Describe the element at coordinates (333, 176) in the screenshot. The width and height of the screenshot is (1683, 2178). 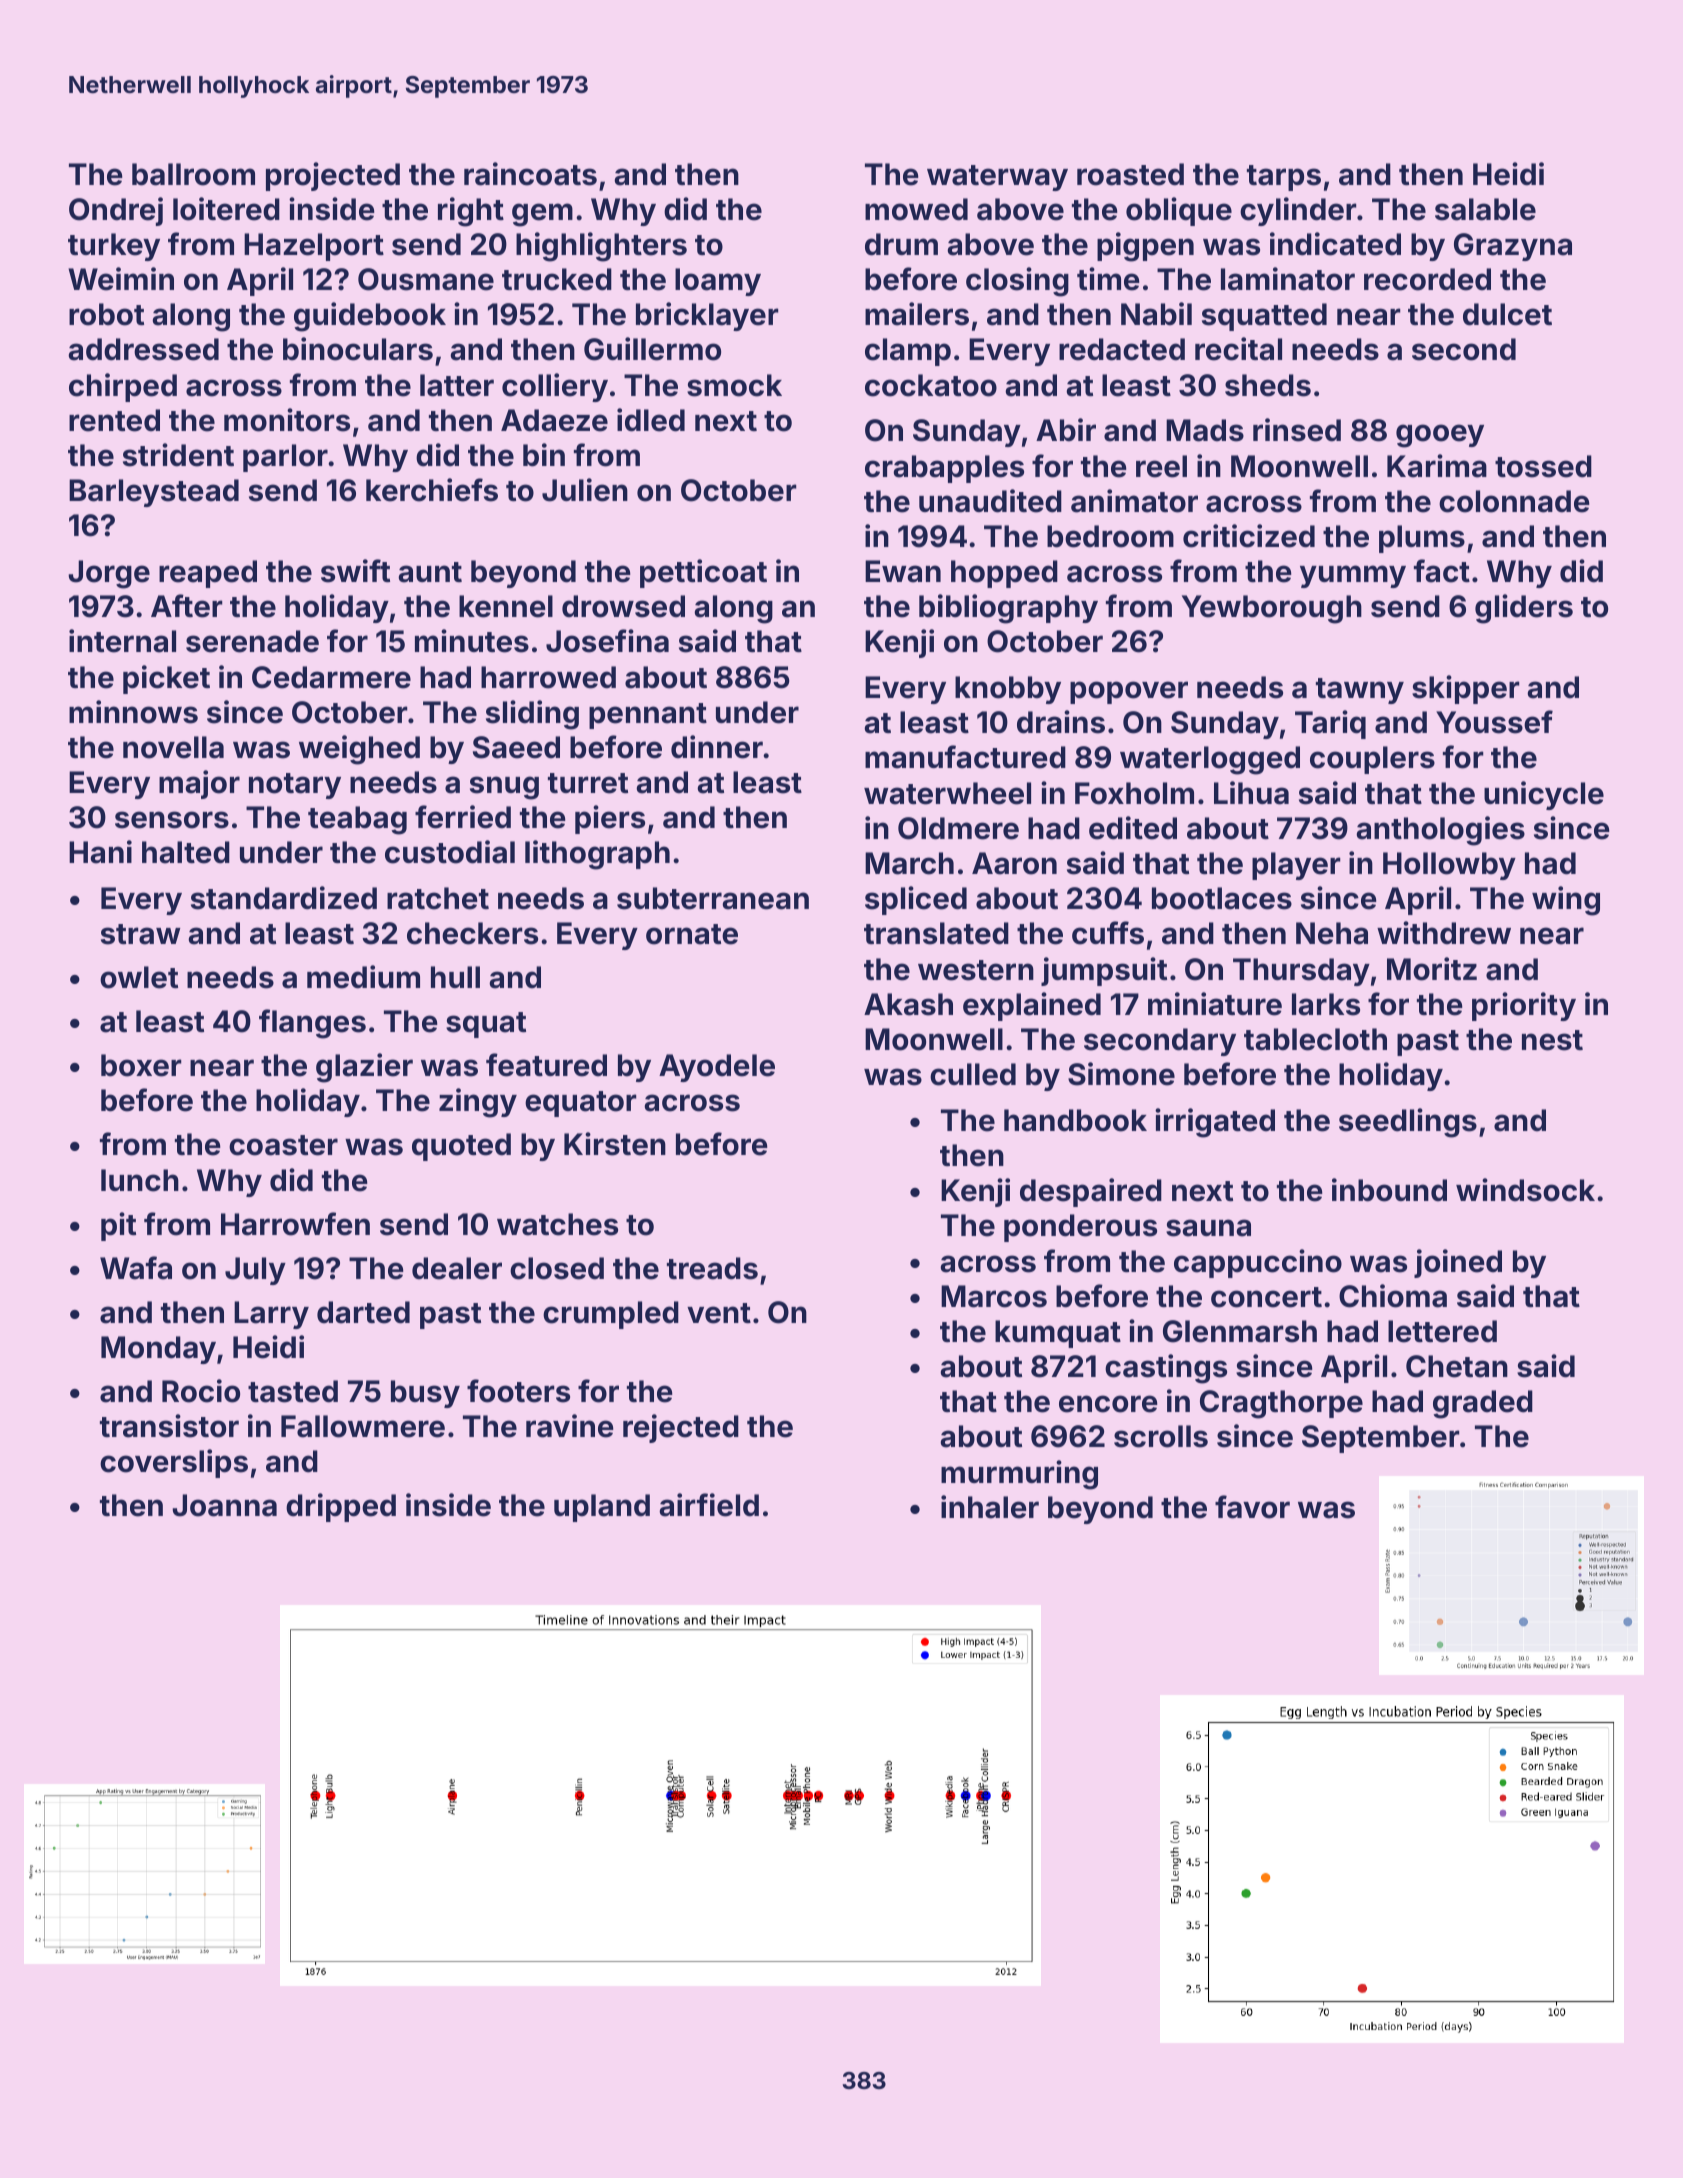
I see `projected` at that location.
